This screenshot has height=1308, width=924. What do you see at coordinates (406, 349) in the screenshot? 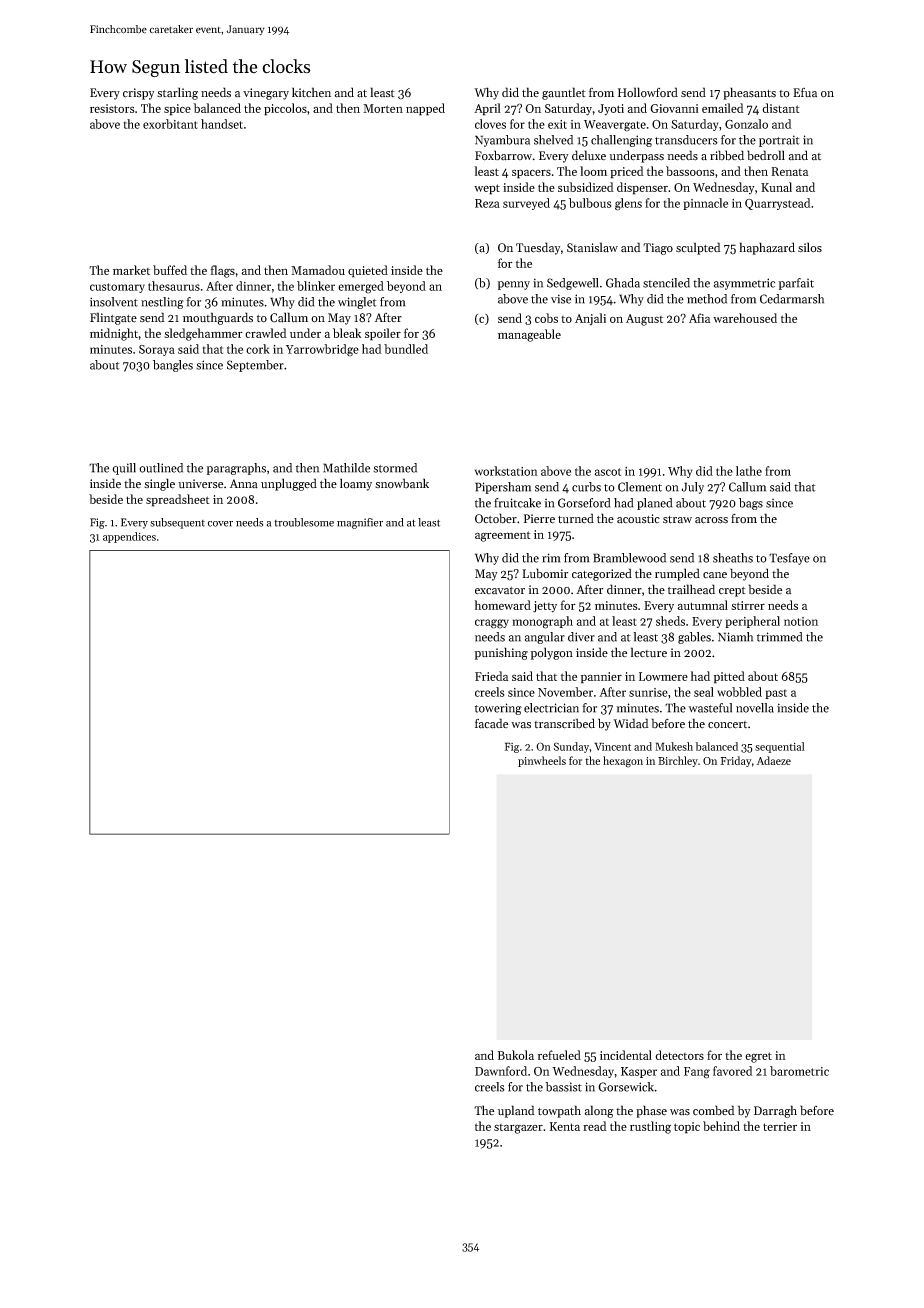
I see `bundled` at bounding box center [406, 349].
